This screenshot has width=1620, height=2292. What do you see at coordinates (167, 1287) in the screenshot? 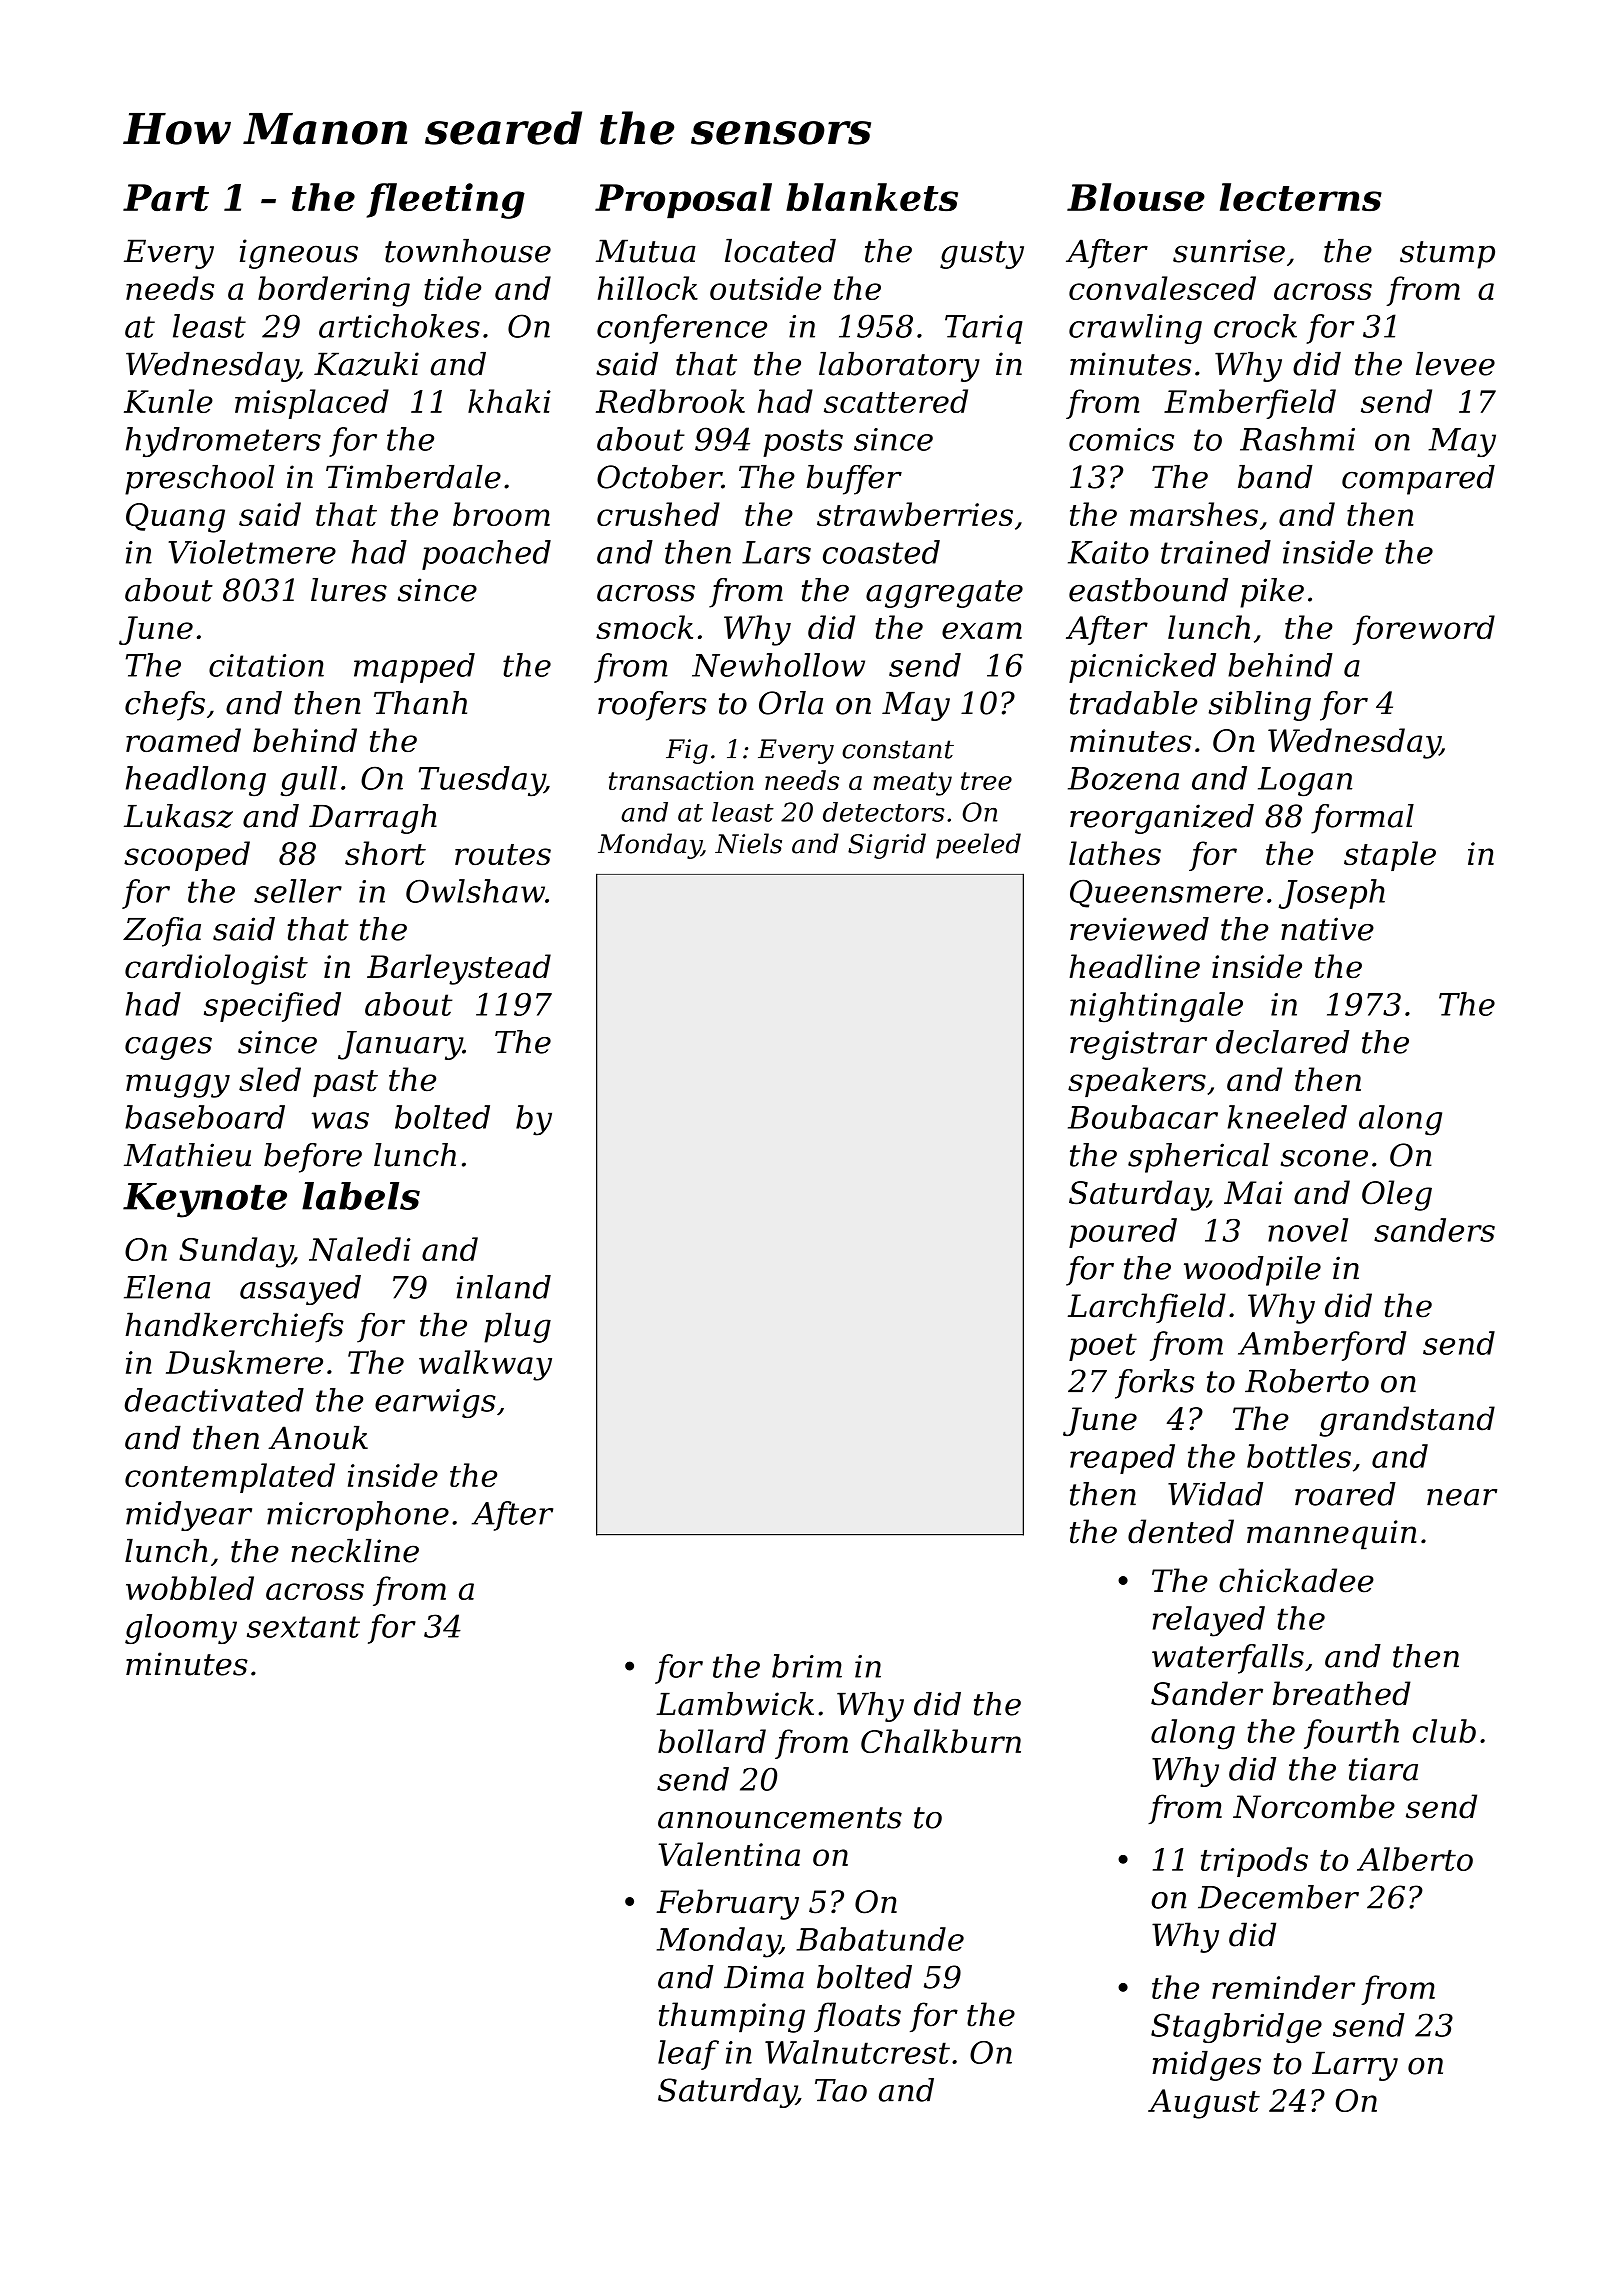
I see `Elena` at bounding box center [167, 1287].
